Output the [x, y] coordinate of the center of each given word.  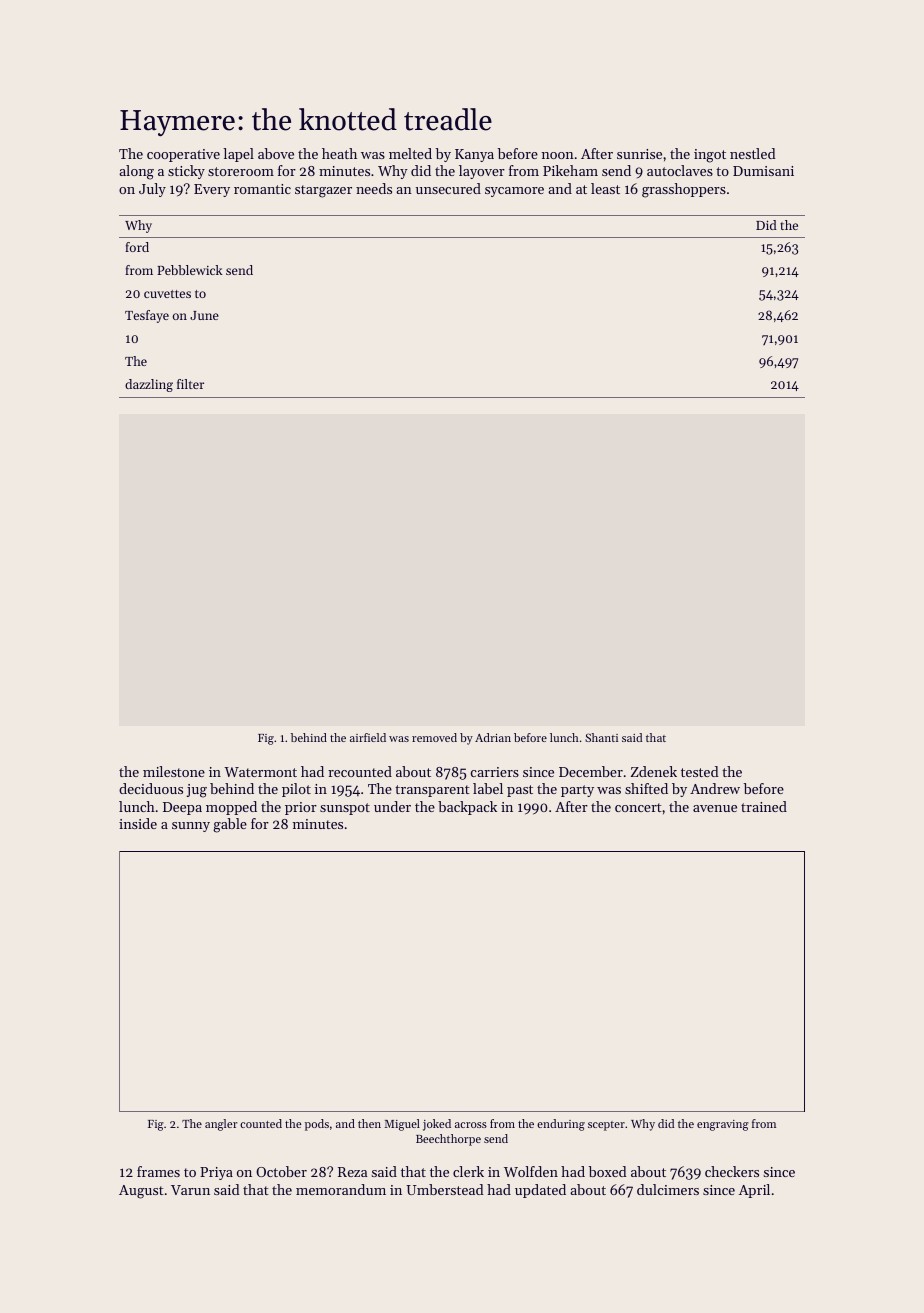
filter [190, 384]
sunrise [639, 154]
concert [638, 807]
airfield [368, 737]
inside [138, 823]
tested [699, 771]
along [136, 172]
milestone [174, 771]
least [605, 188]
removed [434, 737]
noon [558, 155]
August [141, 1192]
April [754, 1191]
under [392, 806]
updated [540, 1191]
